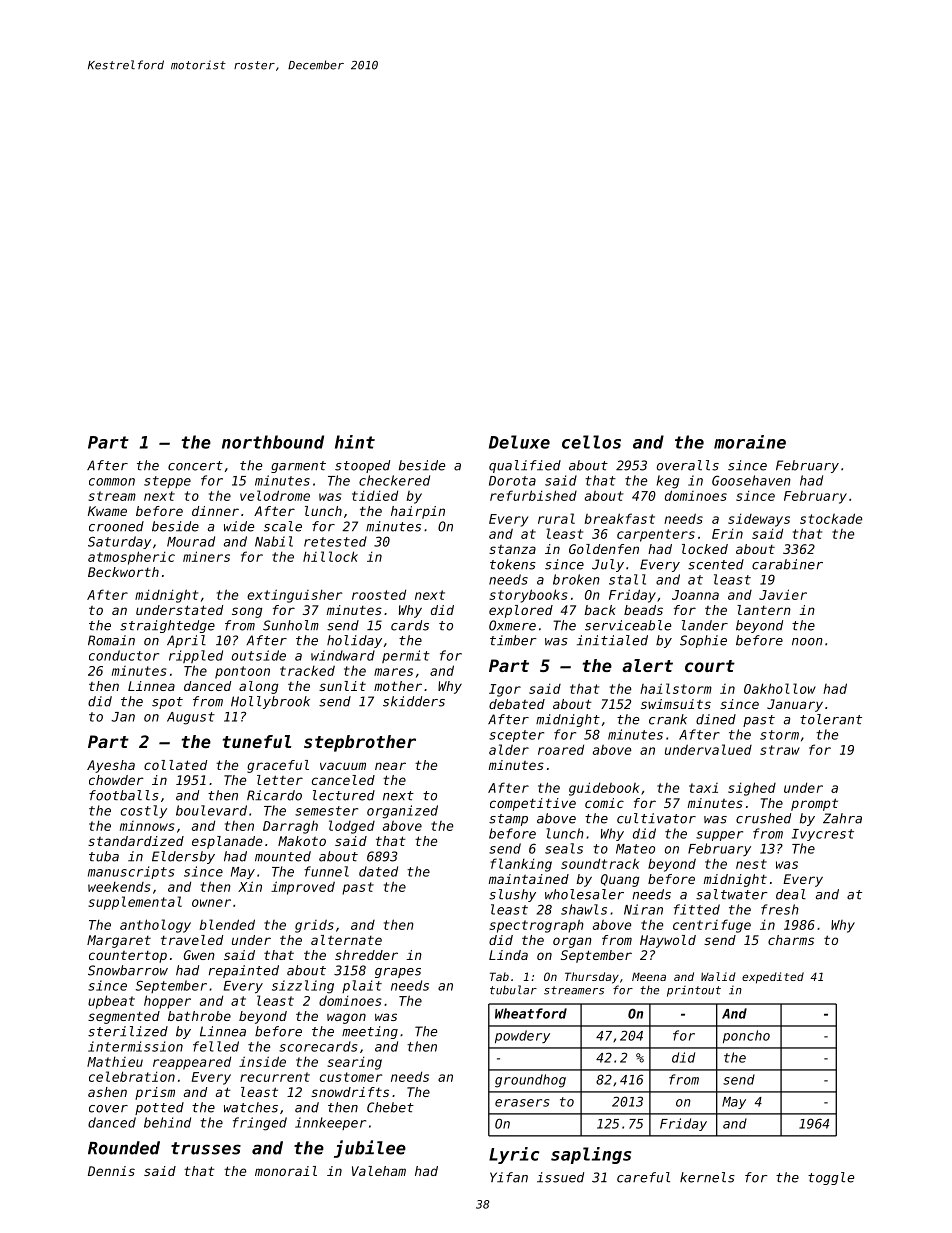  I want to click on hopper, so click(167, 1002).
